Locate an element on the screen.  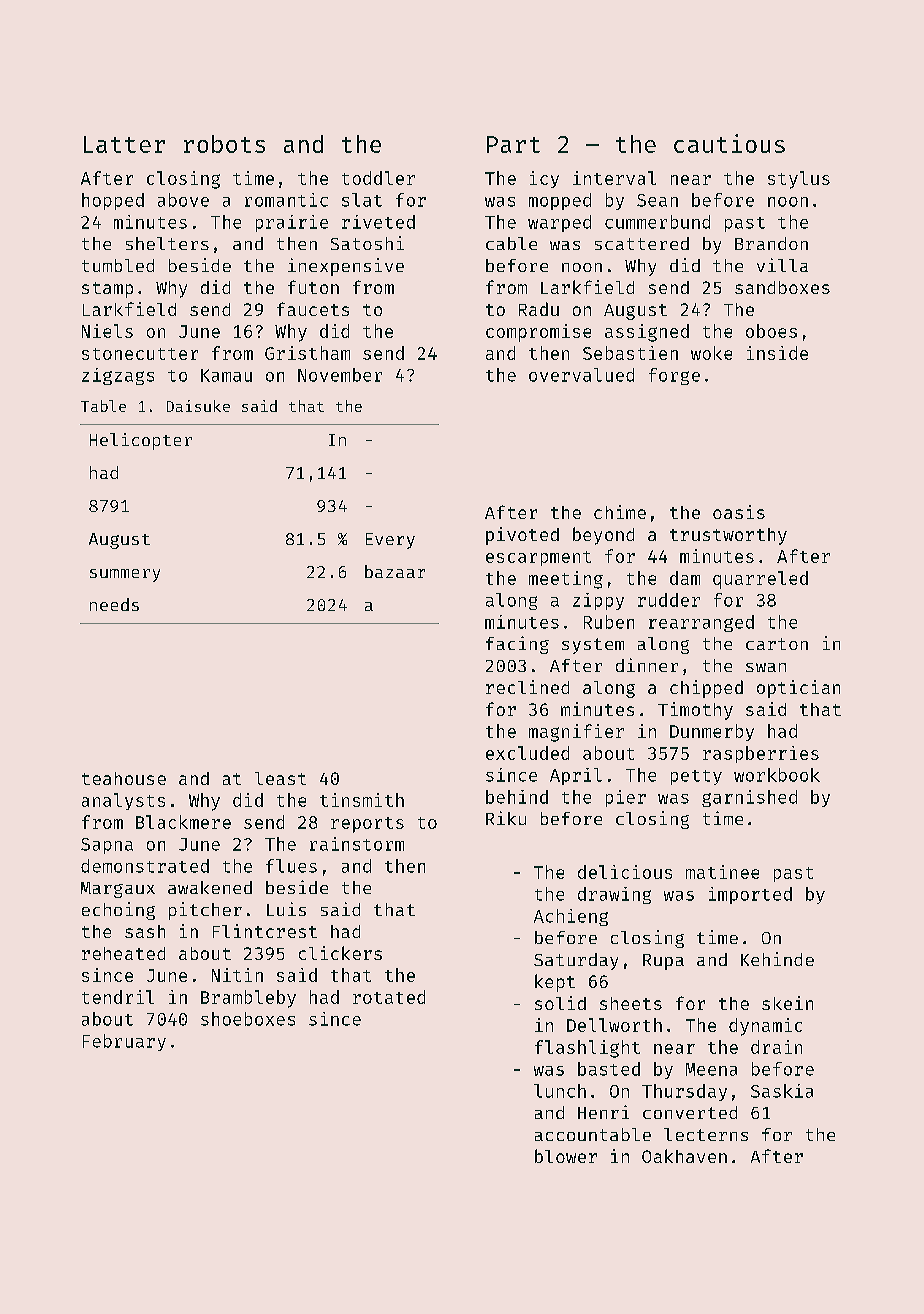
rainstorm is located at coordinates (357, 844).
